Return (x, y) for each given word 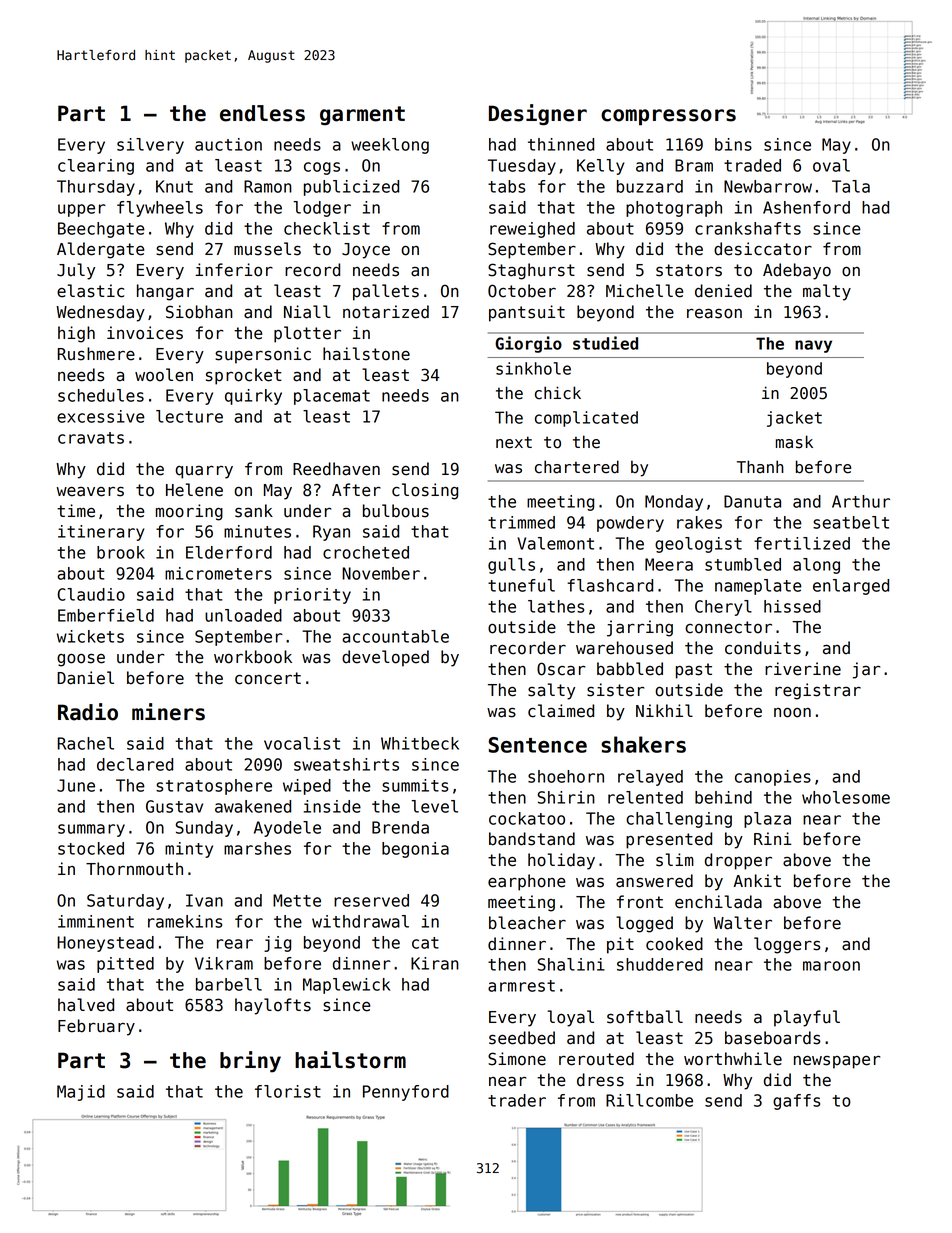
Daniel (85, 678)
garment (362, 116)
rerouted (596, 1059)
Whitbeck (420, 743)
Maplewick (346, 986)
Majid (81, 1093)
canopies (773, 778)
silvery (150, 146)
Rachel (85, 743)
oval (831, 165)
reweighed (532, 230)
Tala (851, 186)
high (76, 334)
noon (792, 713)
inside (332, 806)
